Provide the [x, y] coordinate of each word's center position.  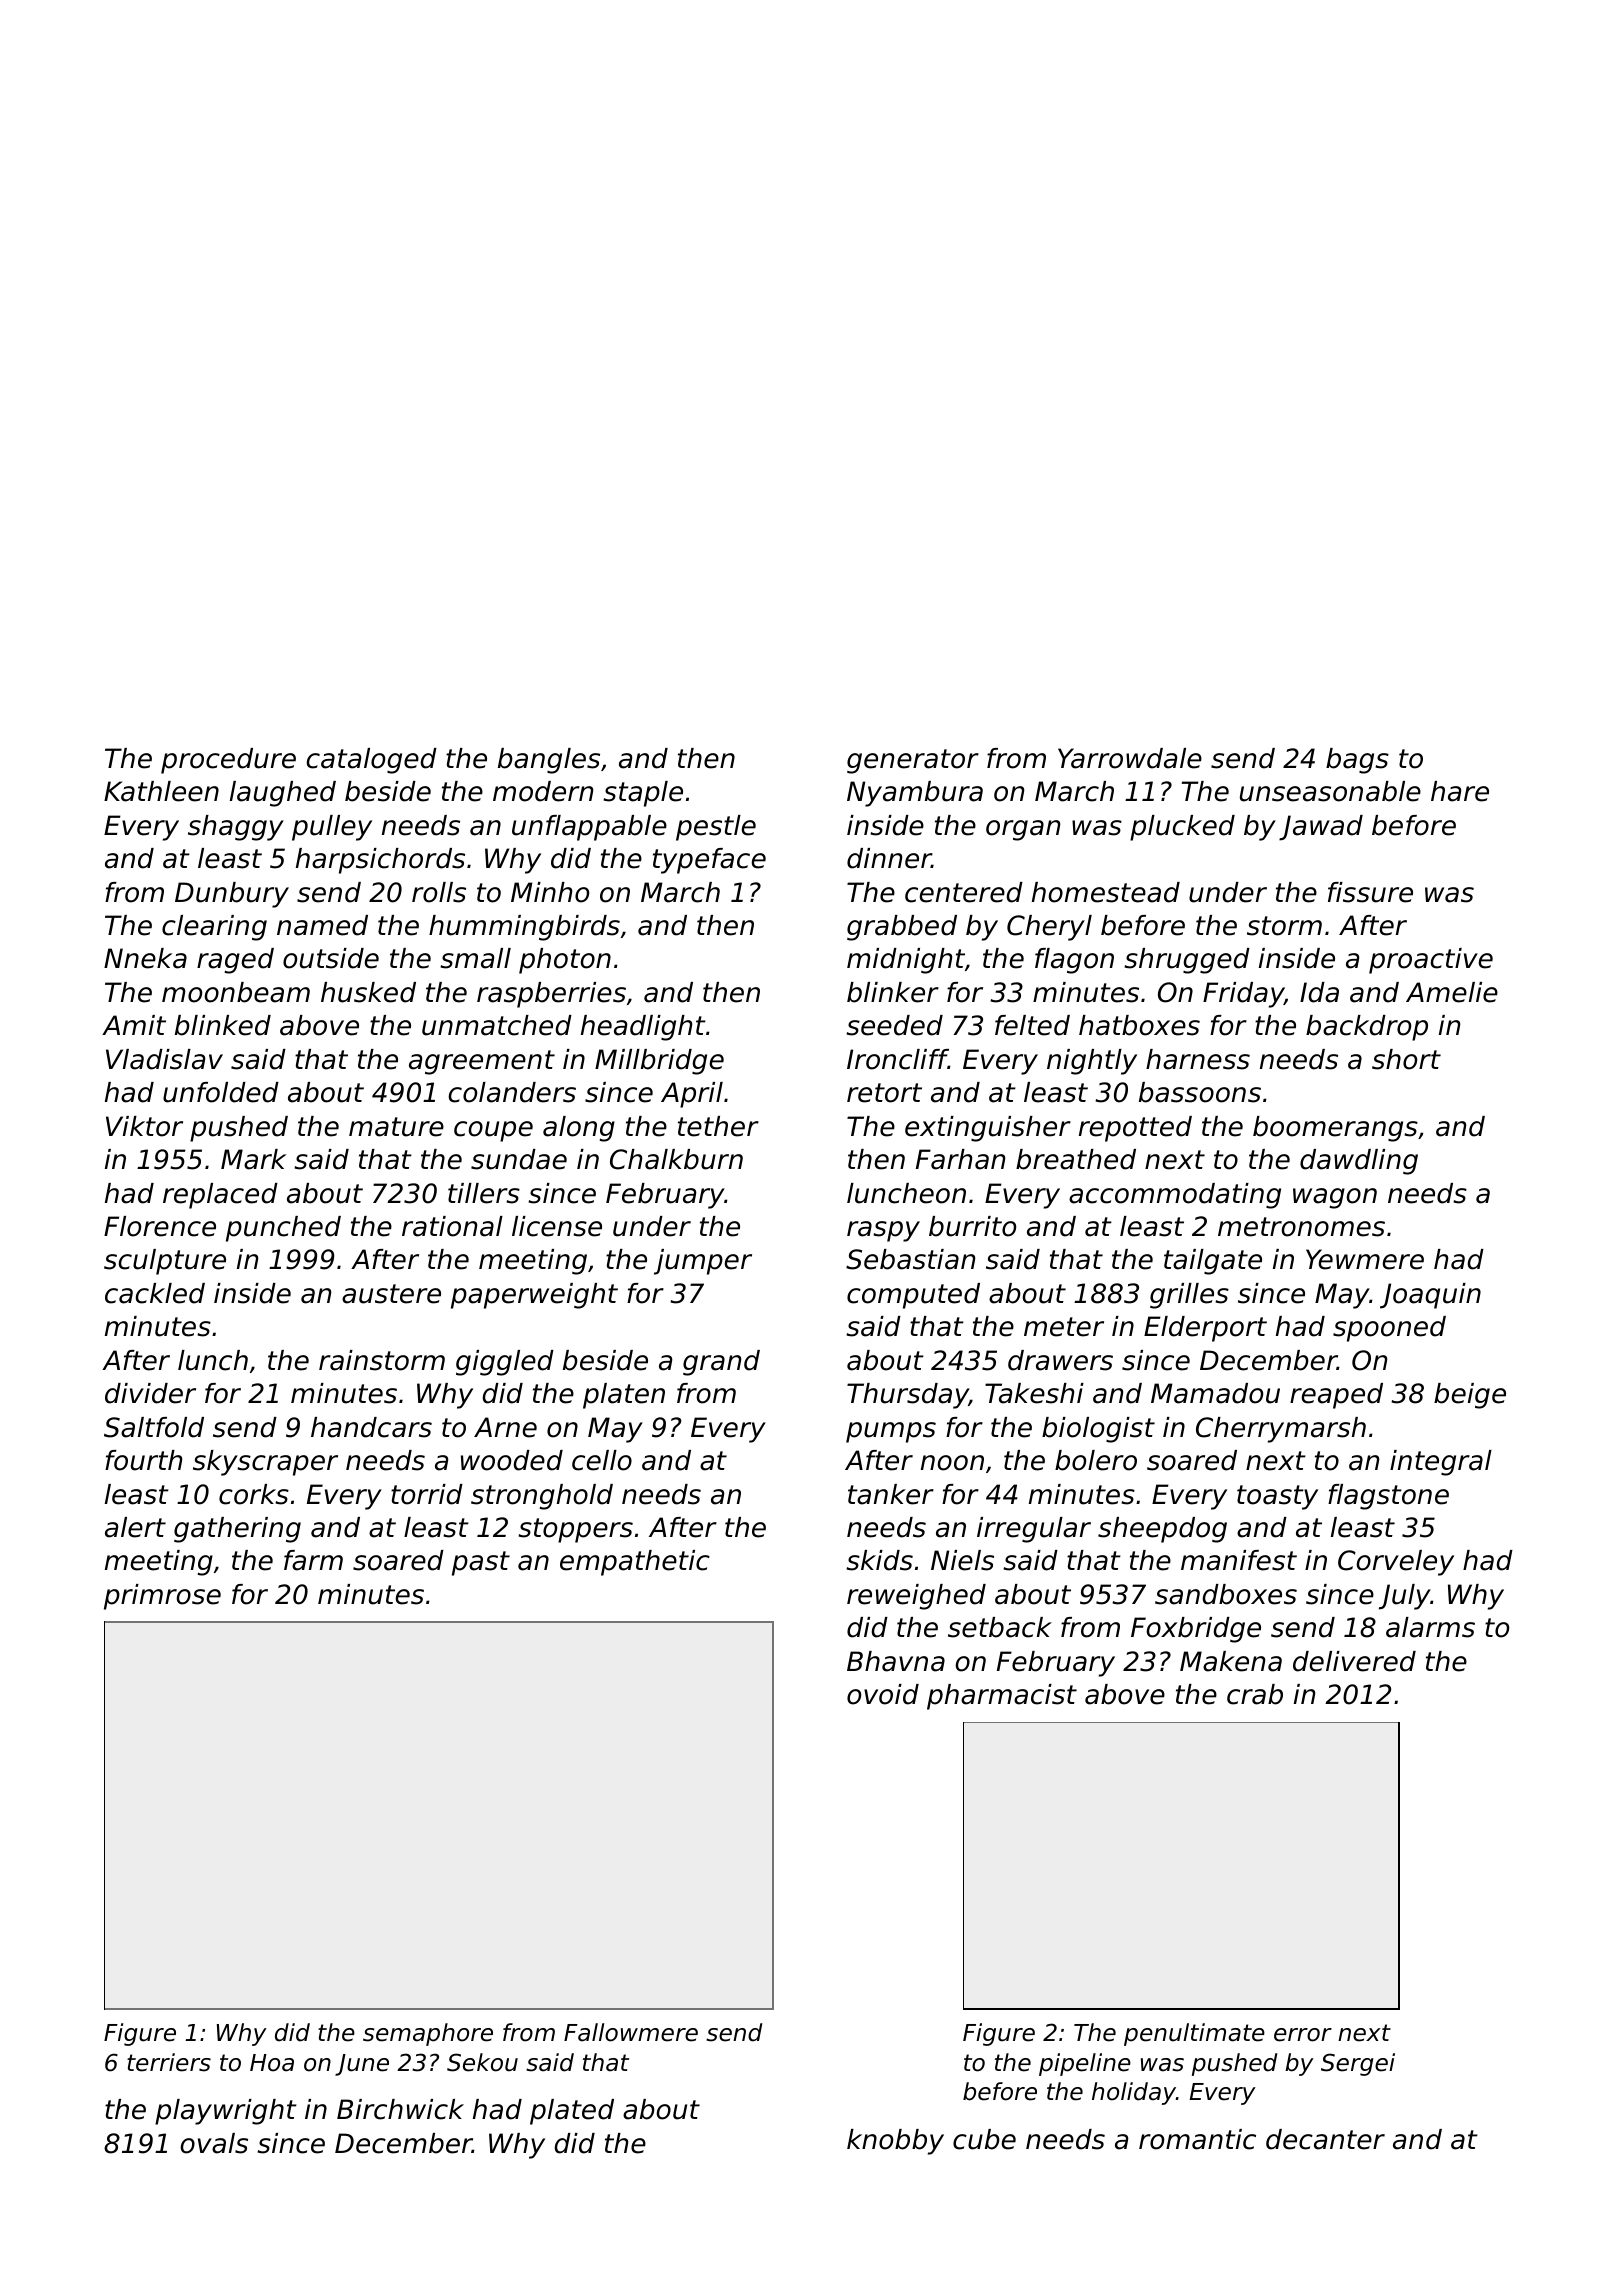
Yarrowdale [1130, 758]
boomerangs [1335, 1129]
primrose [162, 1597]
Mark [253, 1159]
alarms [1430, 1627]
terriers [169, 2062]
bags [1357, 761]
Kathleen [161, 791]
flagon [1074, 961]
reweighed [916, 1597]
